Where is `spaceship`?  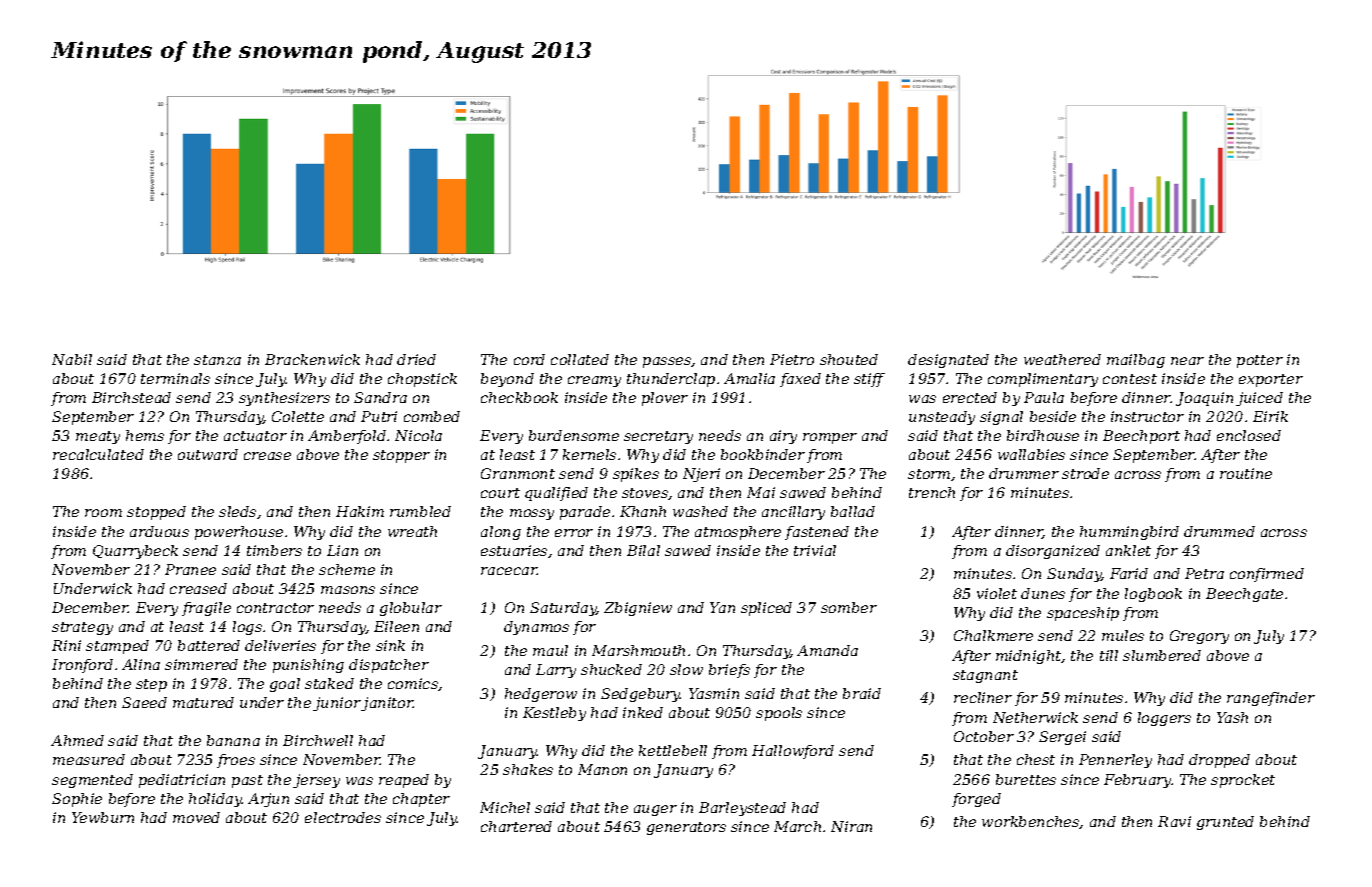 spaceship is located at coordinates (1083, 614).
